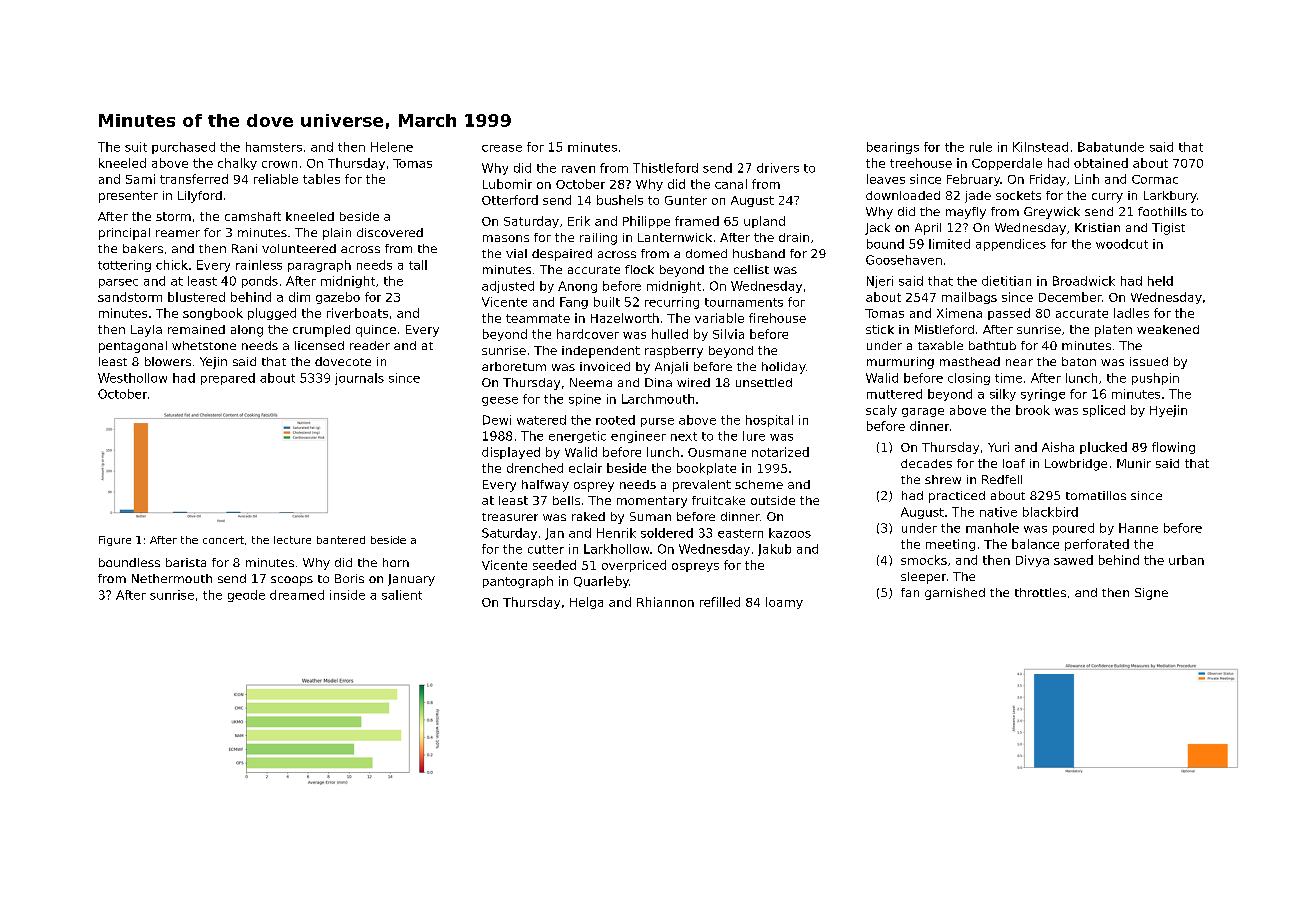 The height and width of the screenshot is (924, 1308). What do you see at coordinates (357, 313) in the screenshot?
I see `riverboats` at bounding box center [357, 313].
